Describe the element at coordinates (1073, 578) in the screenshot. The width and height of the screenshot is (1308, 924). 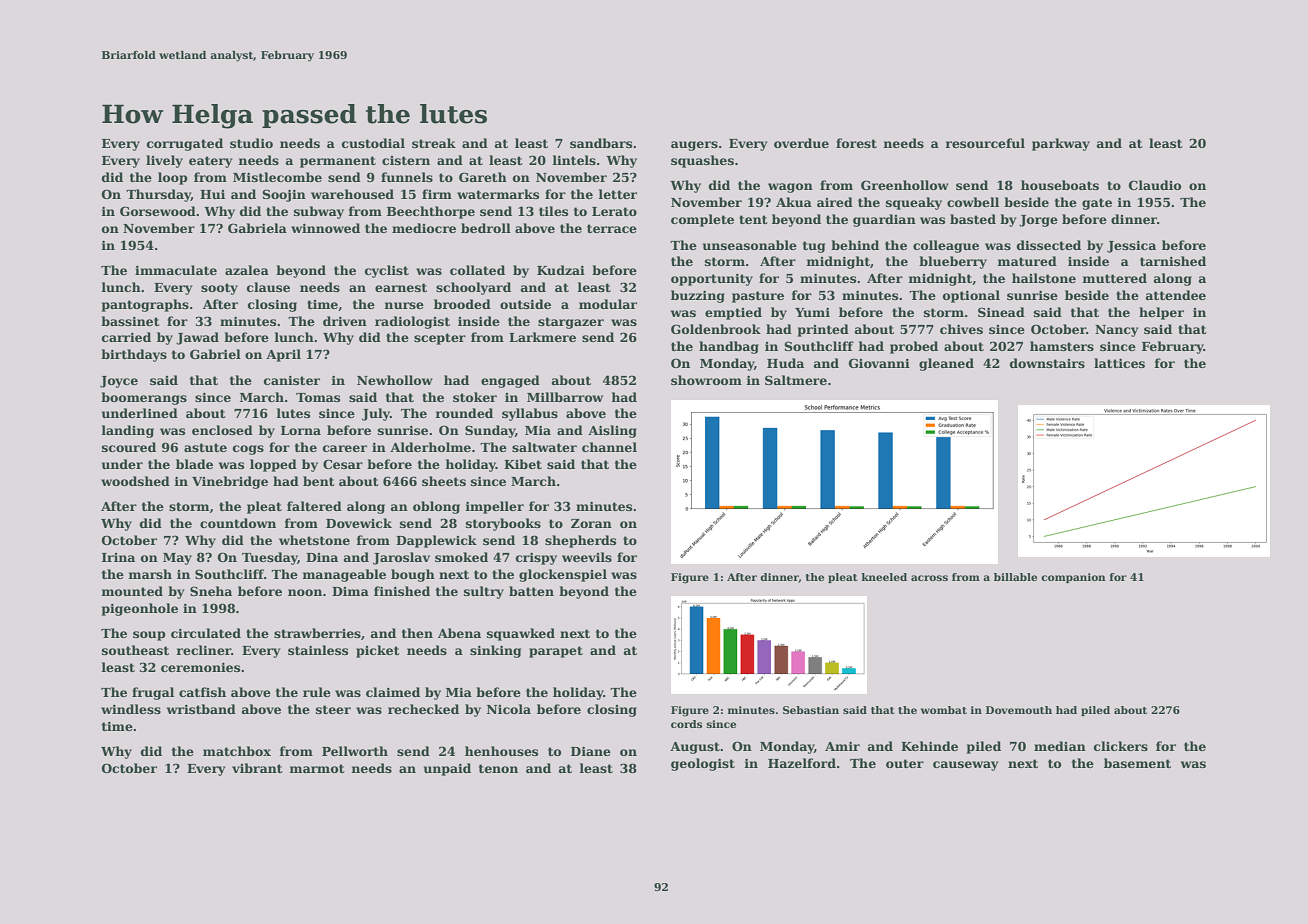
I see `companion` at that location.
